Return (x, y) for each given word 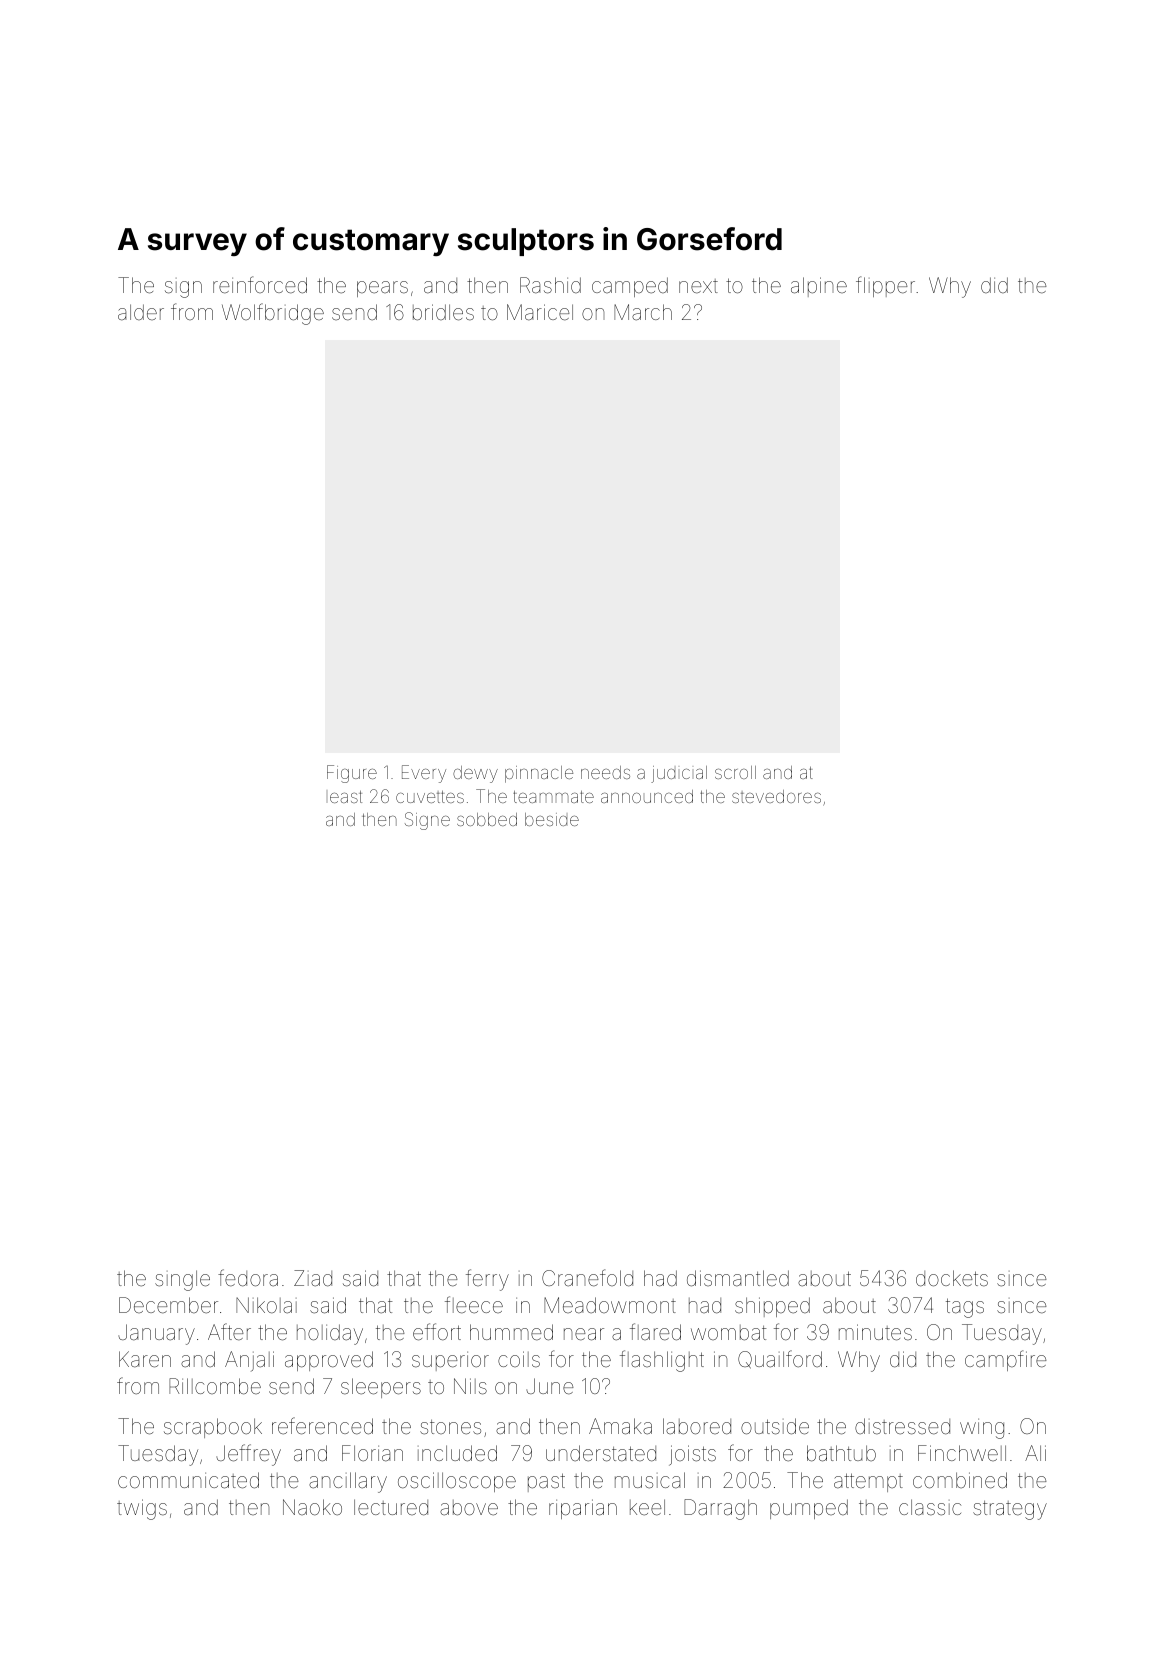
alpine (819, 287)
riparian (583, 1509)
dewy (475, 774)
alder (141, 312)
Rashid (550, 285)
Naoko (312, 1507)
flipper (885, 286)
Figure (352, 774)
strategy (1010, 1510)
